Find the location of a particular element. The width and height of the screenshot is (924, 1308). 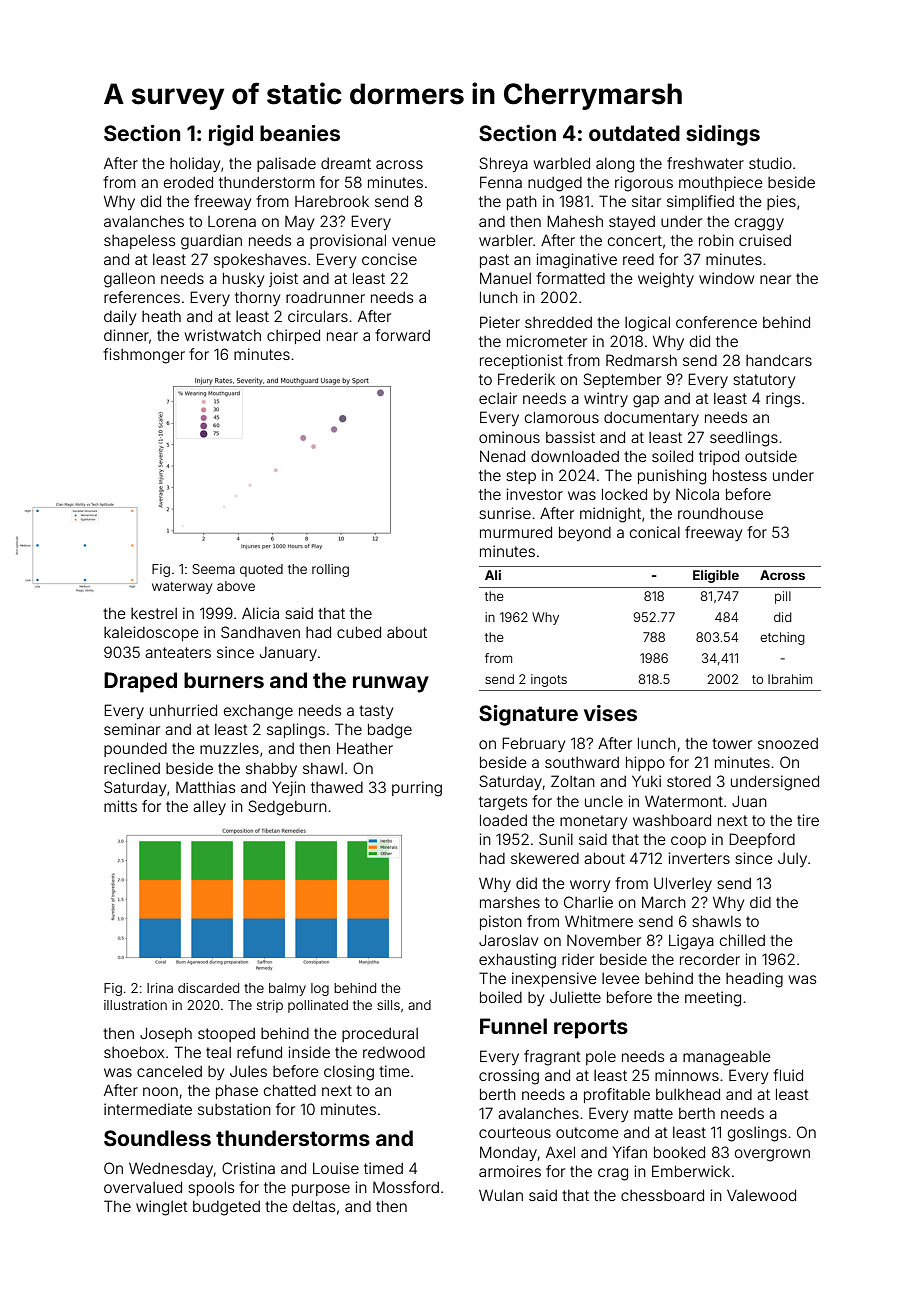

rigid is located at coordinates (231, 135).
